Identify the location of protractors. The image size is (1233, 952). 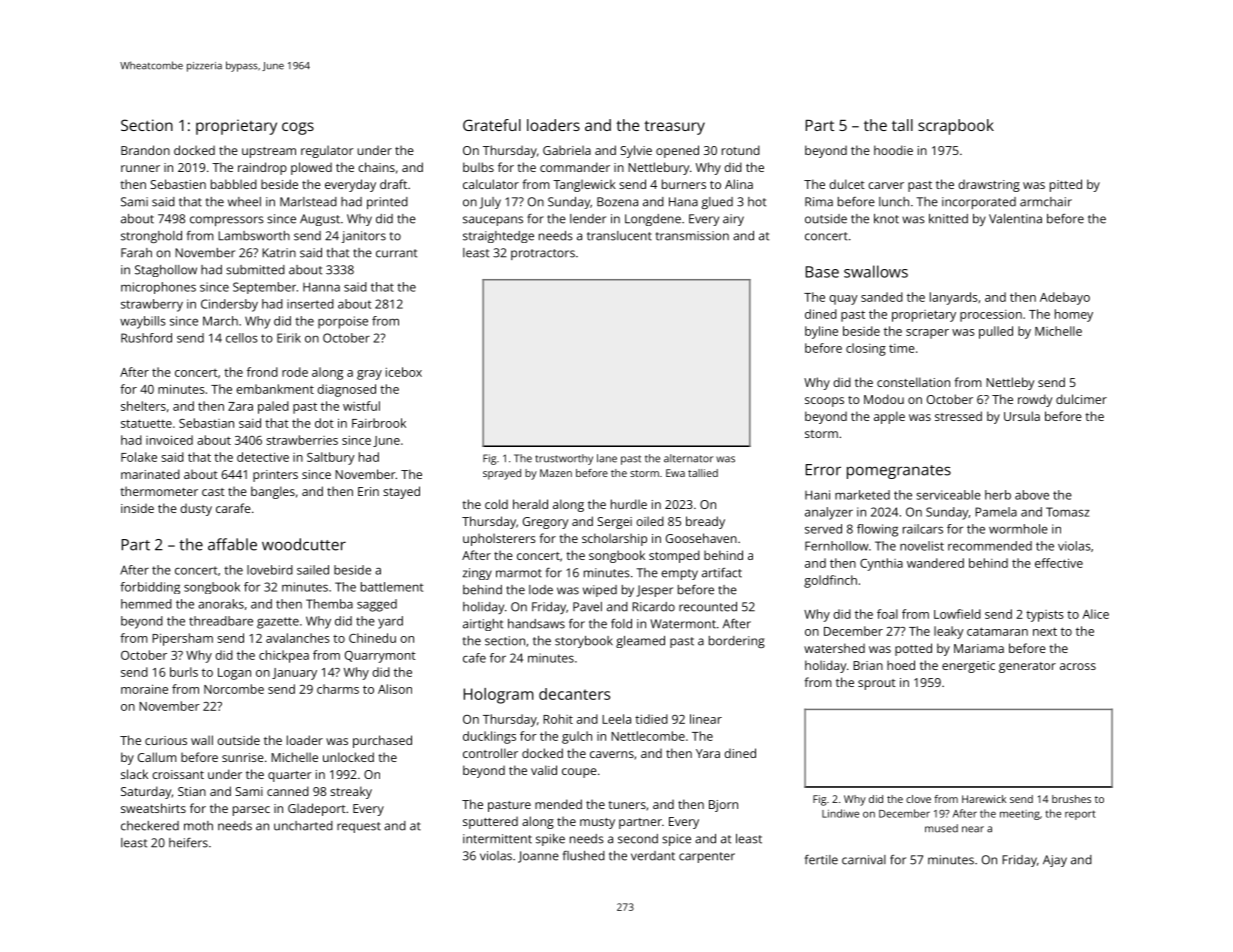
(543, 254).
